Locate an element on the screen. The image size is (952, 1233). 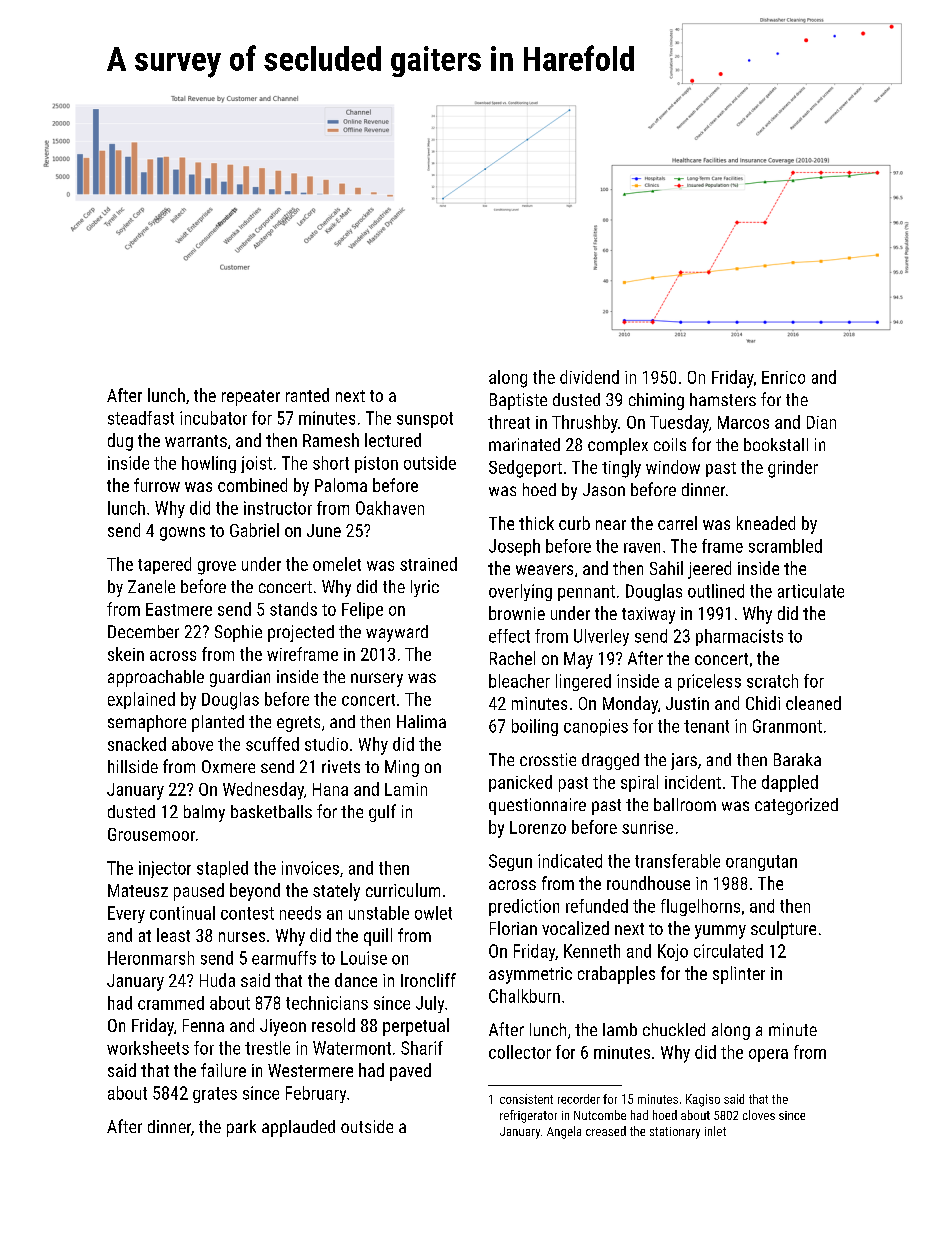
refrigerator is located at coordinates (528, 1116).
